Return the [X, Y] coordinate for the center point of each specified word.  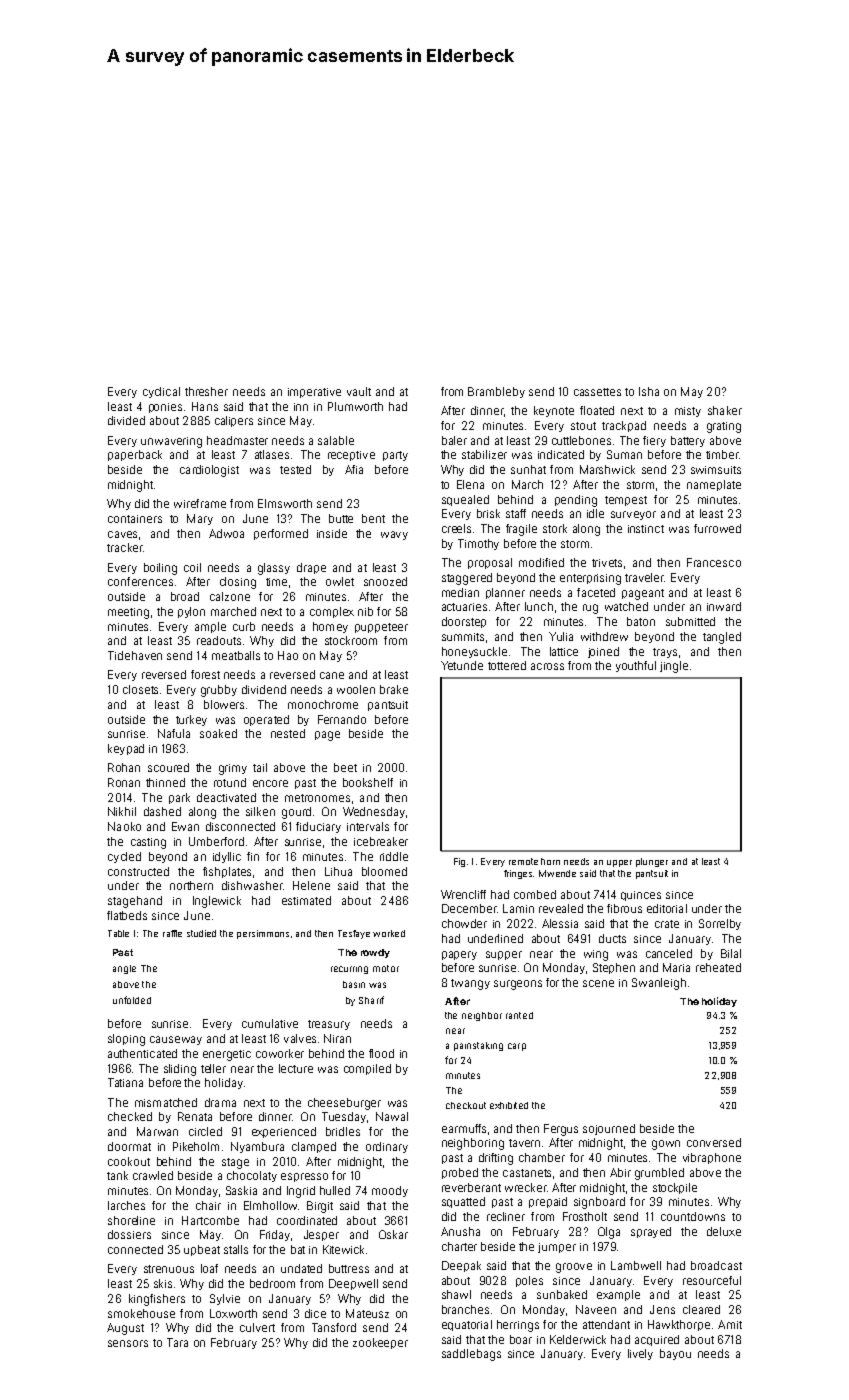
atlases [272, 454]
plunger [652, 862]
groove [574, 1268]
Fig [459, 862]
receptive [351, 456]
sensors [128, 1343]
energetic [227, 1055]
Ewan [185, 826]
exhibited [509, 1105]
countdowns [693, 1216]
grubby [219, 691]
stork [555, 528]
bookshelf [368, 782]
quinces [641, 896]
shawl [456, 1294]
